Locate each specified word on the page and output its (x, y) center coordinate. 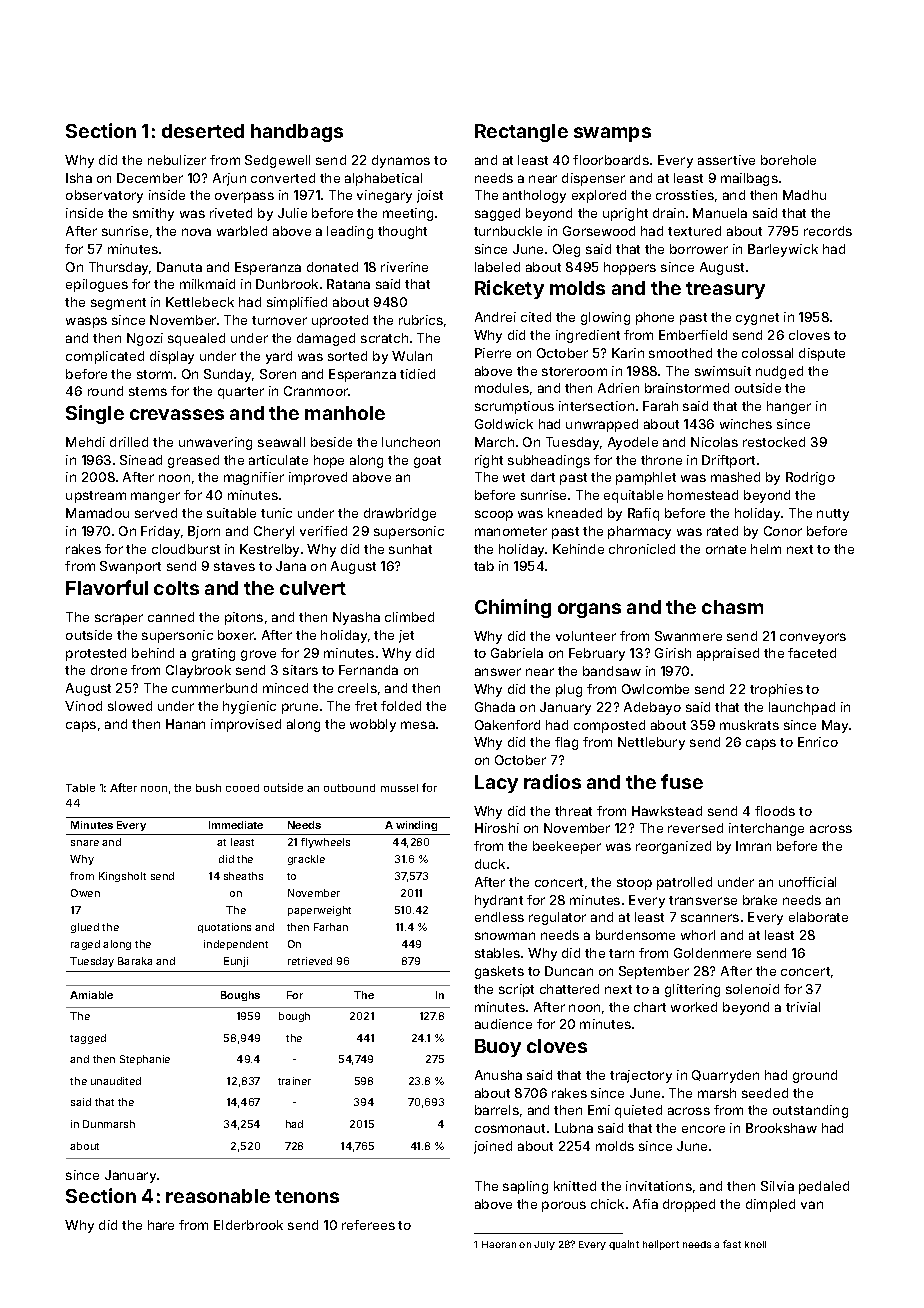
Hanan (185, 724)
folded (401, 706)
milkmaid (207, 284)
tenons (307, 1196)
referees (368, 1225)
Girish (673, 653)
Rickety (509, 289)
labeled (497, 267)
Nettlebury (651, 743)
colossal (767, 353)
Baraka (135, 961)
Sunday (227, 375)
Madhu (804, 195)
